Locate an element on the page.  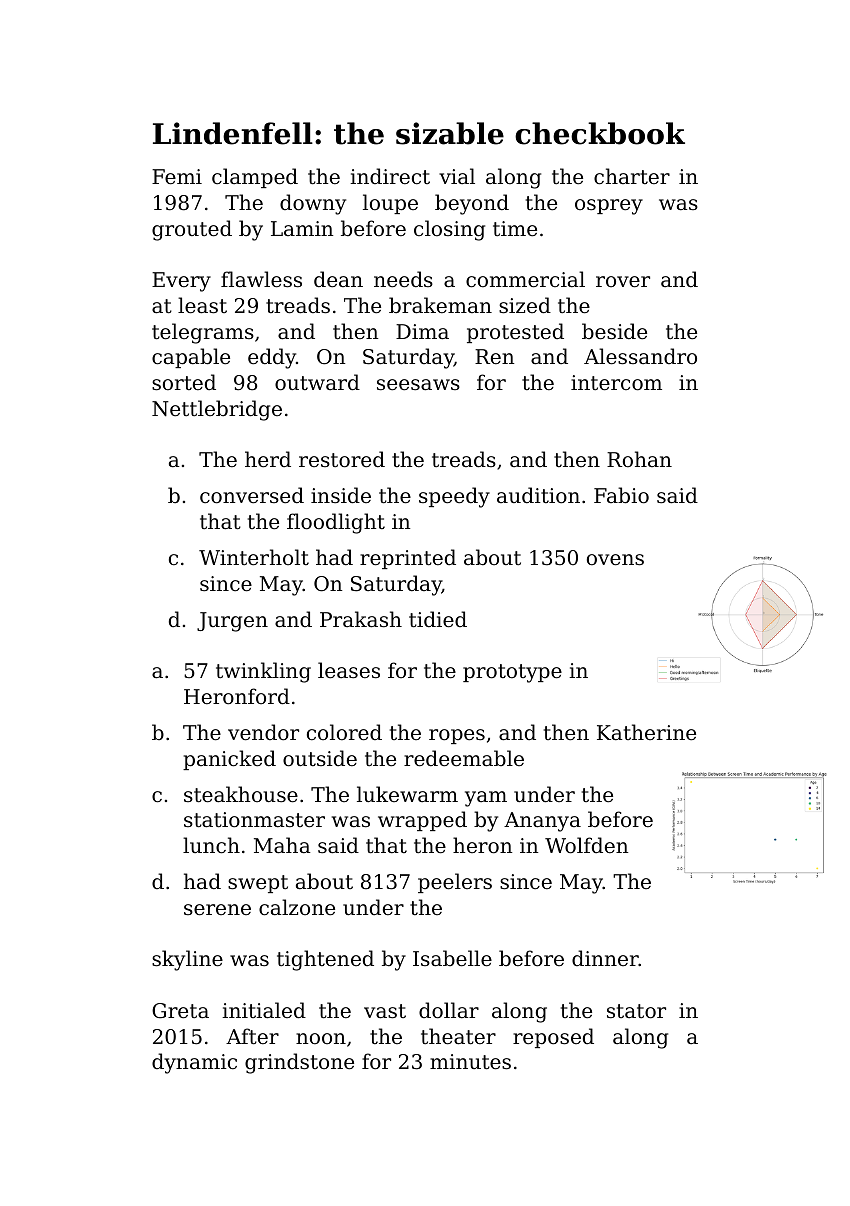
Katherine is located at coordinates (646, 732).
